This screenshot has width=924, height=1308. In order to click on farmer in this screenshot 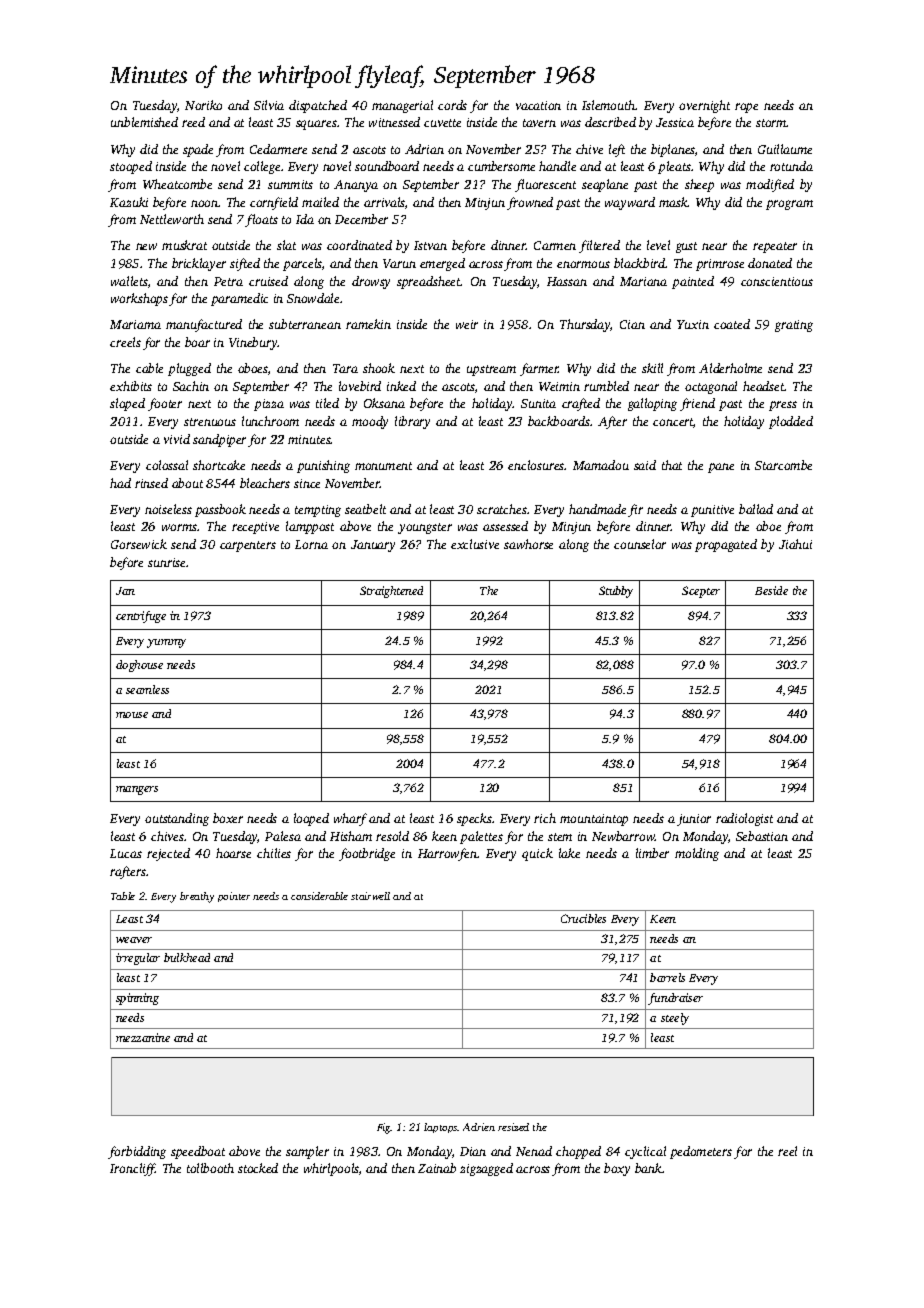, I will do `click(539, 369)`.
